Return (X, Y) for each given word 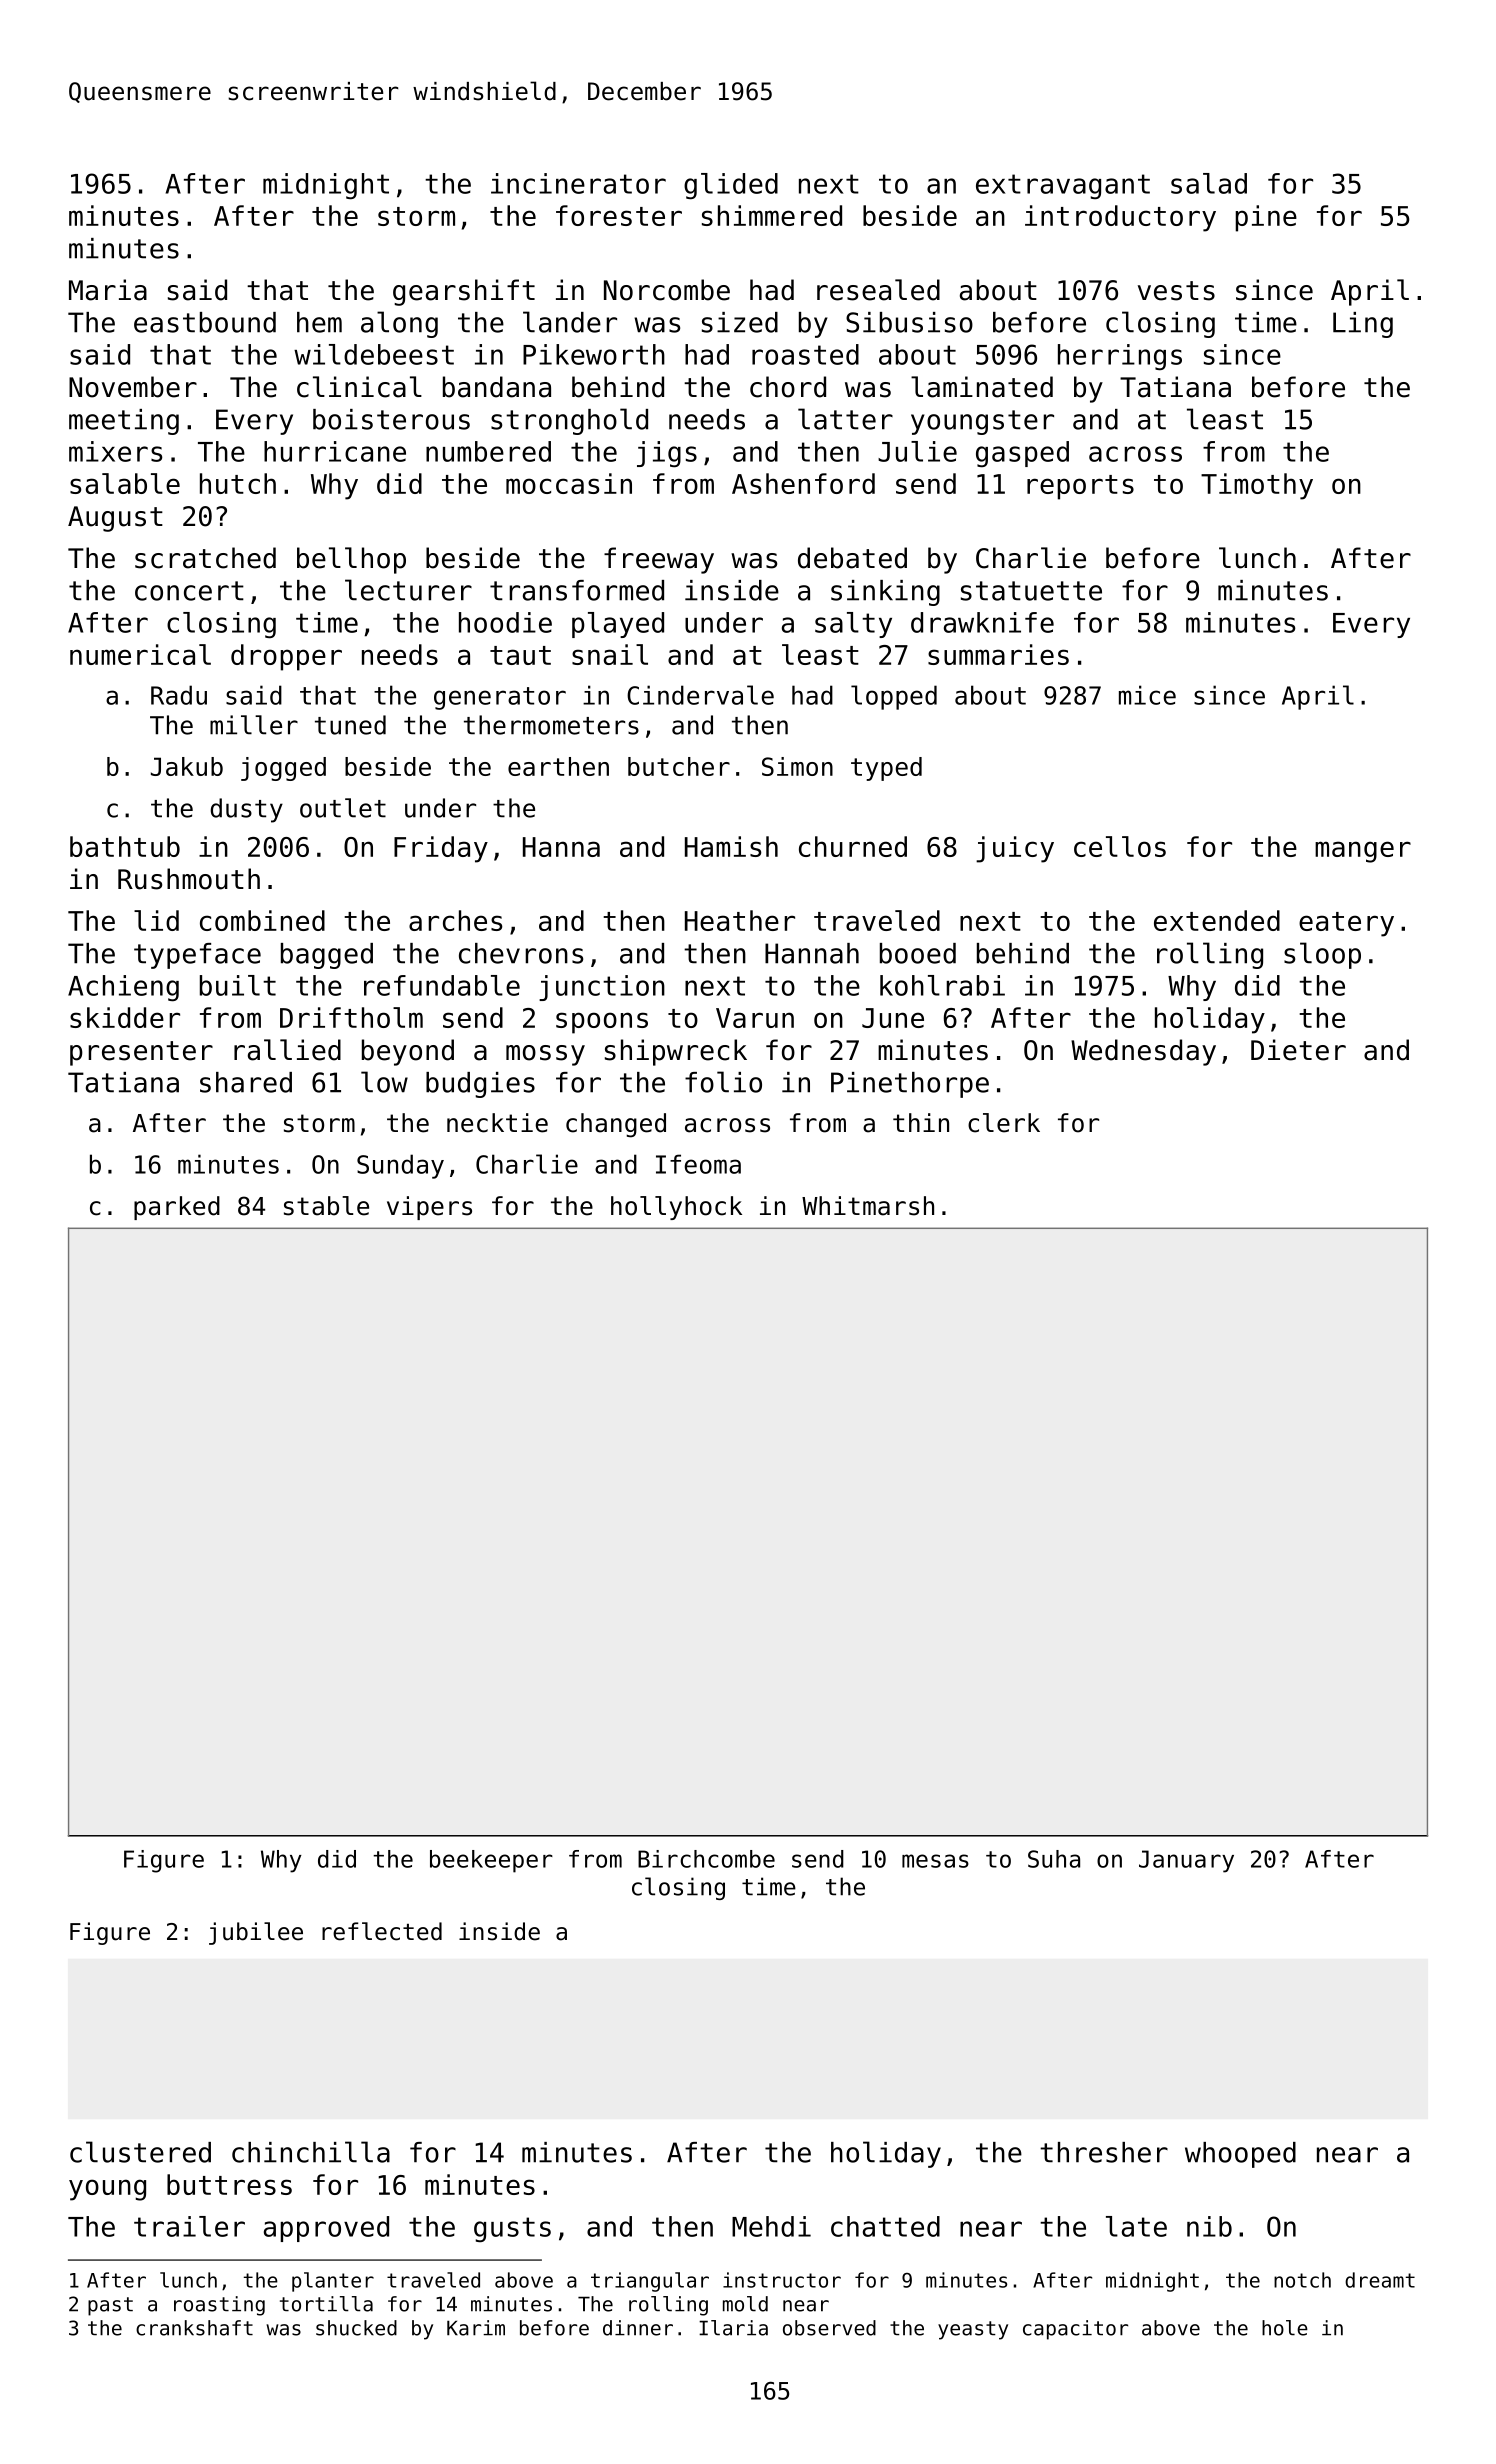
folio (723, 1082)
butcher (679, 766)
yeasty (973, 2330)
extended (1217, 920)
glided (731, 186)
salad (1209, 183)
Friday (441, 849)
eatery (1346, 924)
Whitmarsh (868, 1206)
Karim (476, 2328)
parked (177, 1208)
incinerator (578, 183)
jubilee (256, 1933)
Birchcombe (706, 1859)
